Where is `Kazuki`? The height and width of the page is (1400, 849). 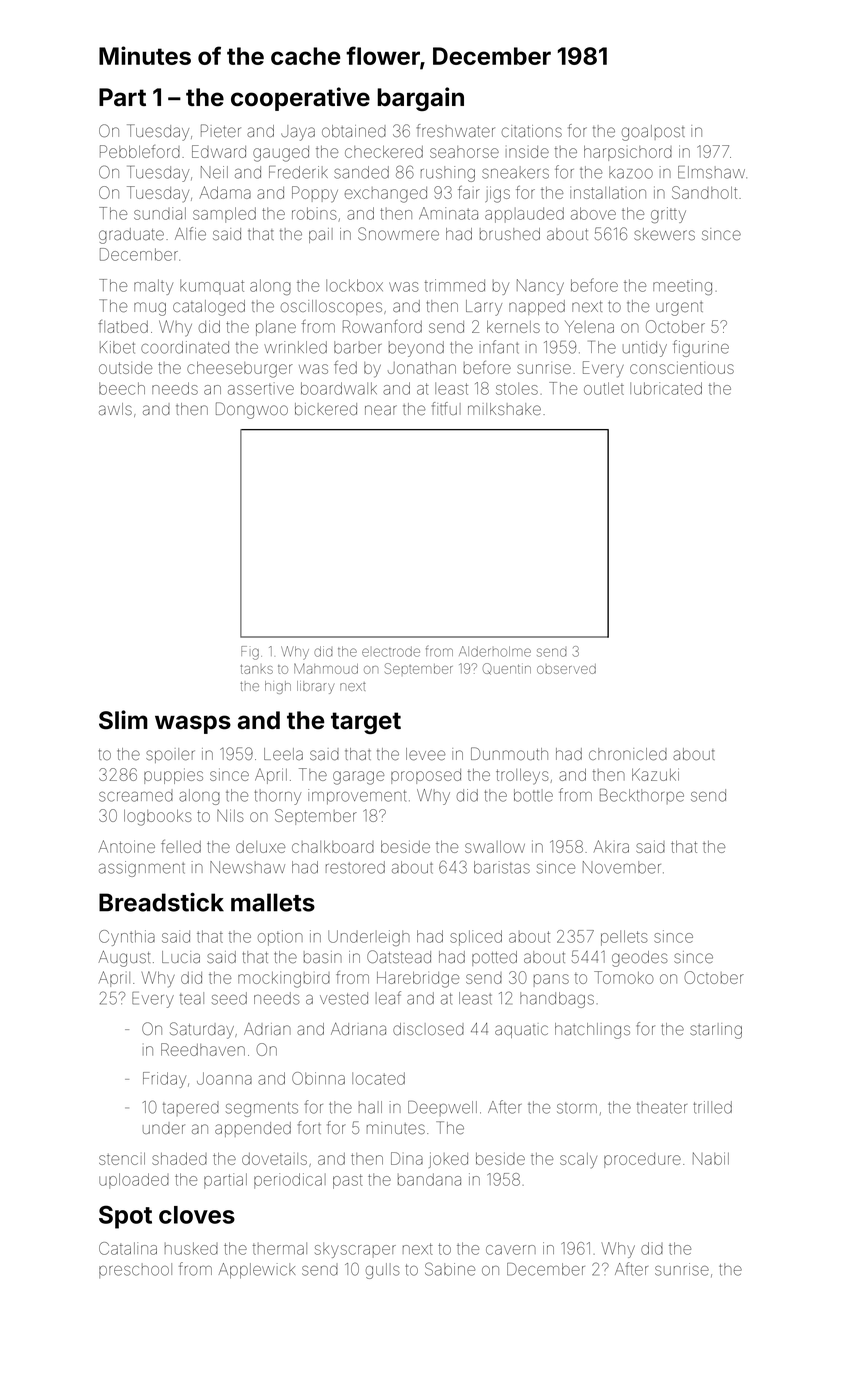
Kazuki is located at coordinates (655, 774).
